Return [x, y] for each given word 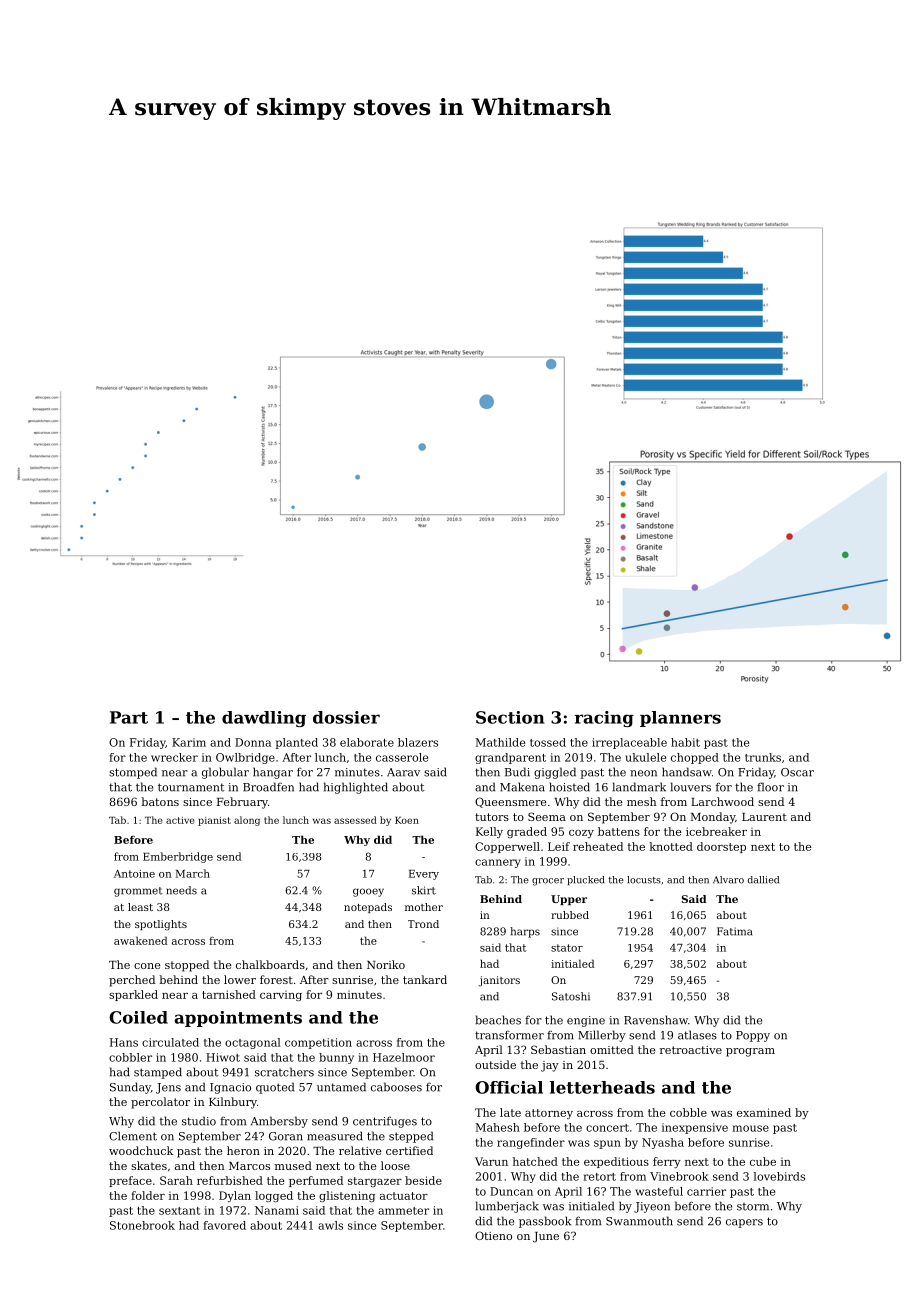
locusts [644, 880]
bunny [336, 1058]
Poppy [753, 1036]
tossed [548, 742]
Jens [168, 1088]
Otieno [493, 1235]
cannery [498, 863]
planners [680, 719]
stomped [133, 773]
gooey [368, 892]
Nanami [277, 1210]
